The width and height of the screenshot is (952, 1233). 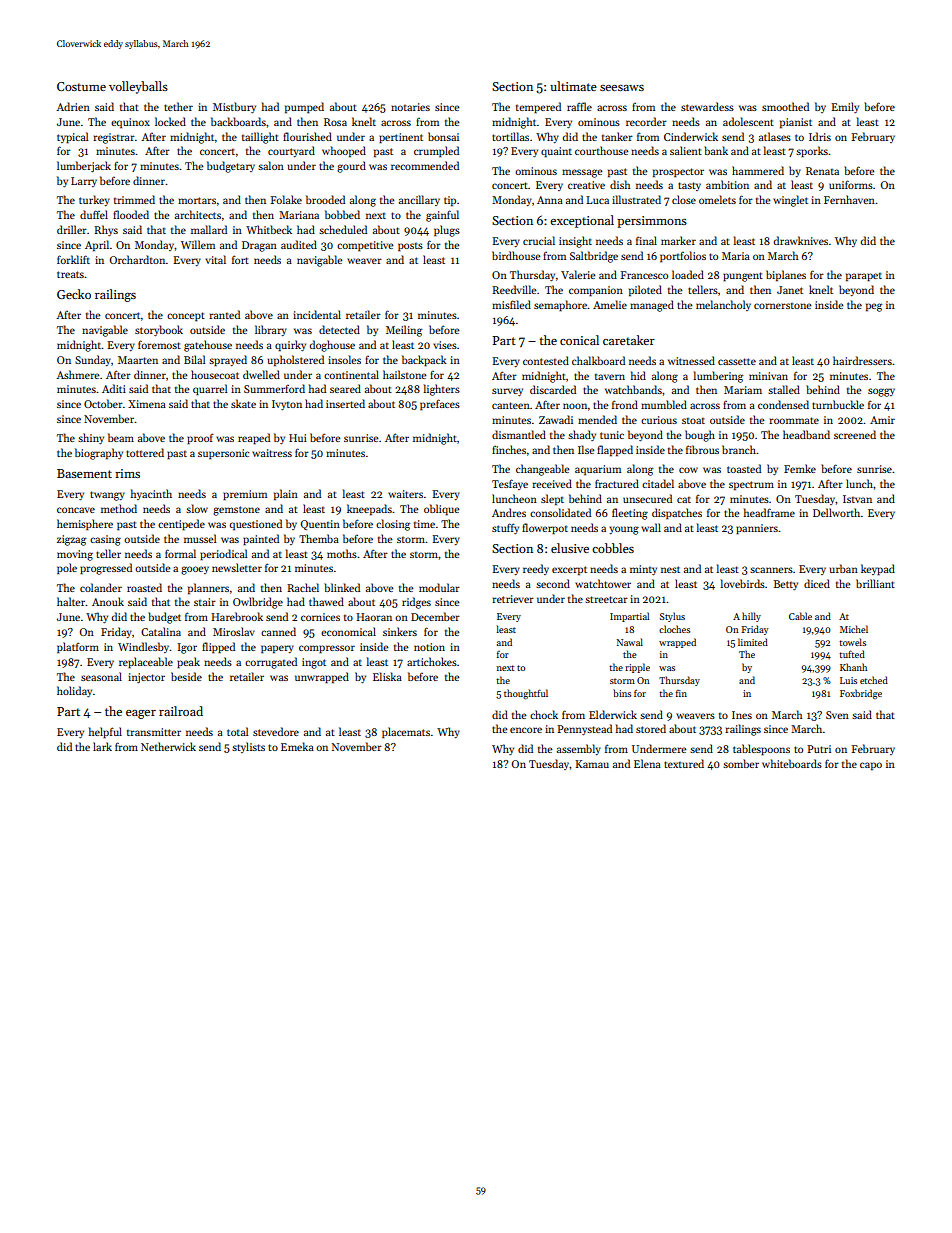 I want to click on volleyballs, so click(x=138, y=87).
